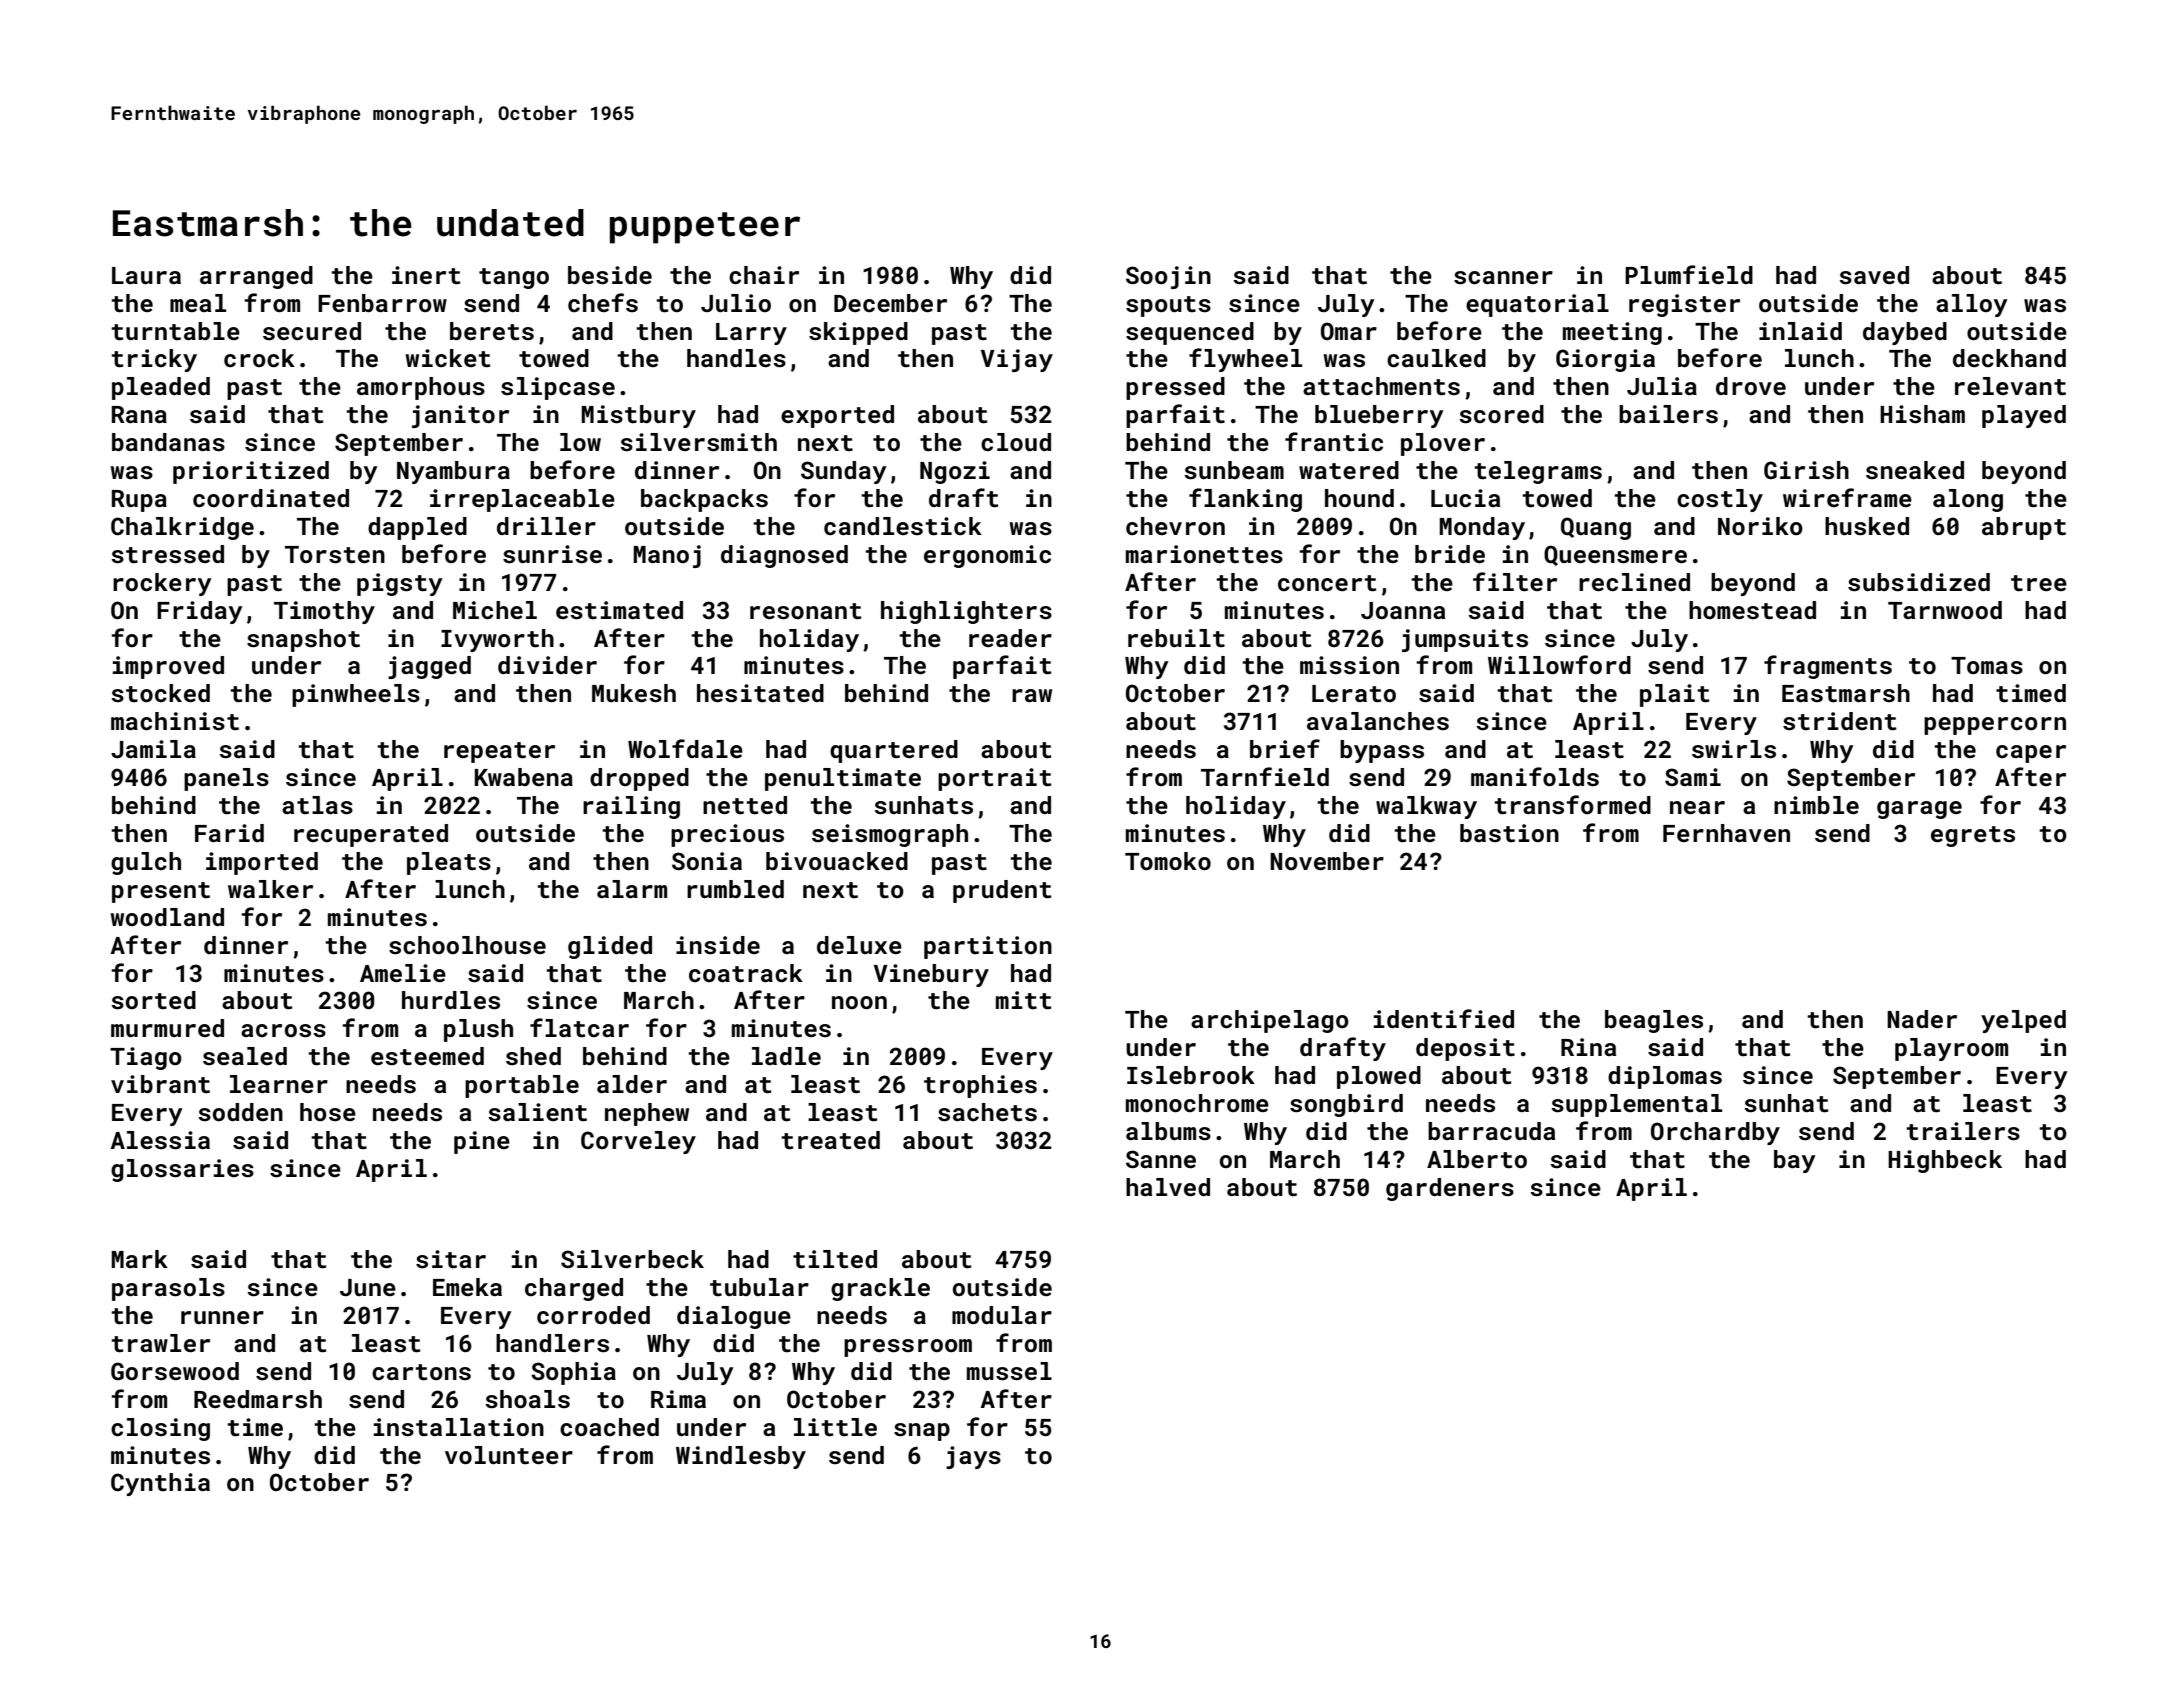 This screenshot has height=1683, width=2178. I want to click on plait, so click(1674, 695).
